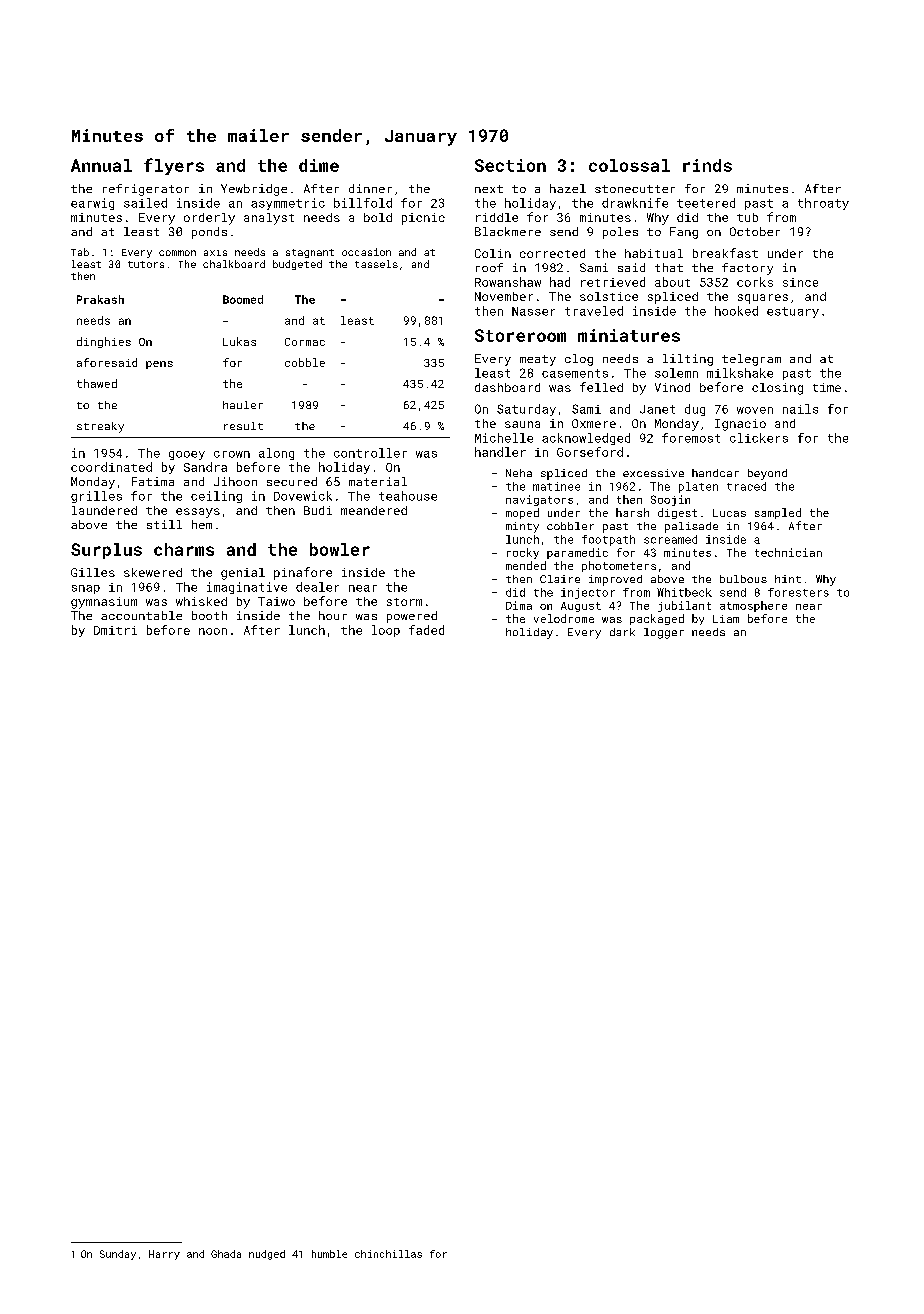  Describe the element at coordinates (104, 603) in the image. I see `gymnasium` at that location.
